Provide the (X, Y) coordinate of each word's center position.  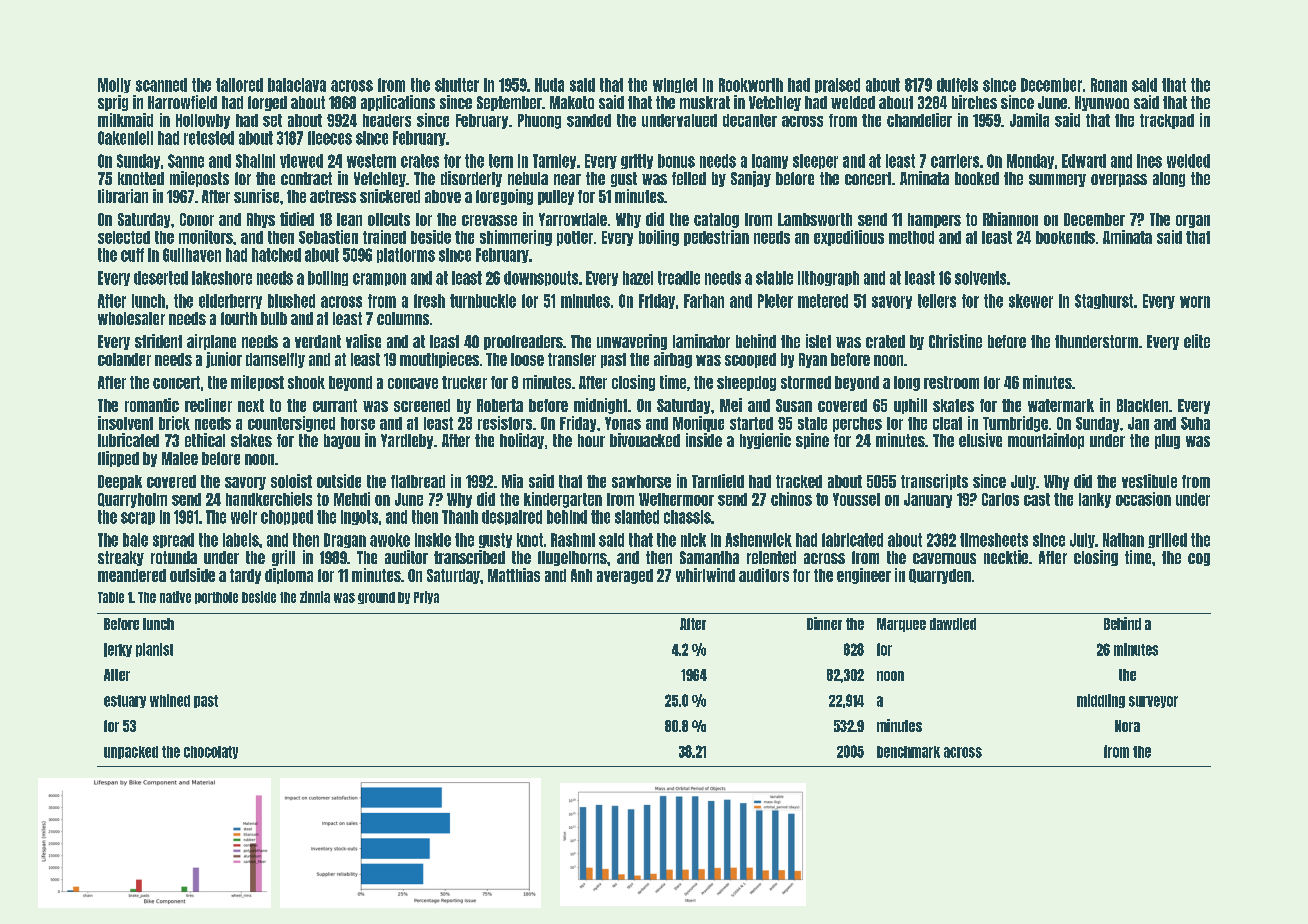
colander (124, 359)
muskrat (705, 102)
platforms (406, 255)
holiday (522, 441)
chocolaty (211, 752)
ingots (359, 517)
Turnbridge (1015, 424)
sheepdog (746, 383)
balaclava (297, 85)
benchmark (908, 752)
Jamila (1029, 120)
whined (170, 700)
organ (1193, 221)
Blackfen (1142, 405)
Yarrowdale (573, 219)
